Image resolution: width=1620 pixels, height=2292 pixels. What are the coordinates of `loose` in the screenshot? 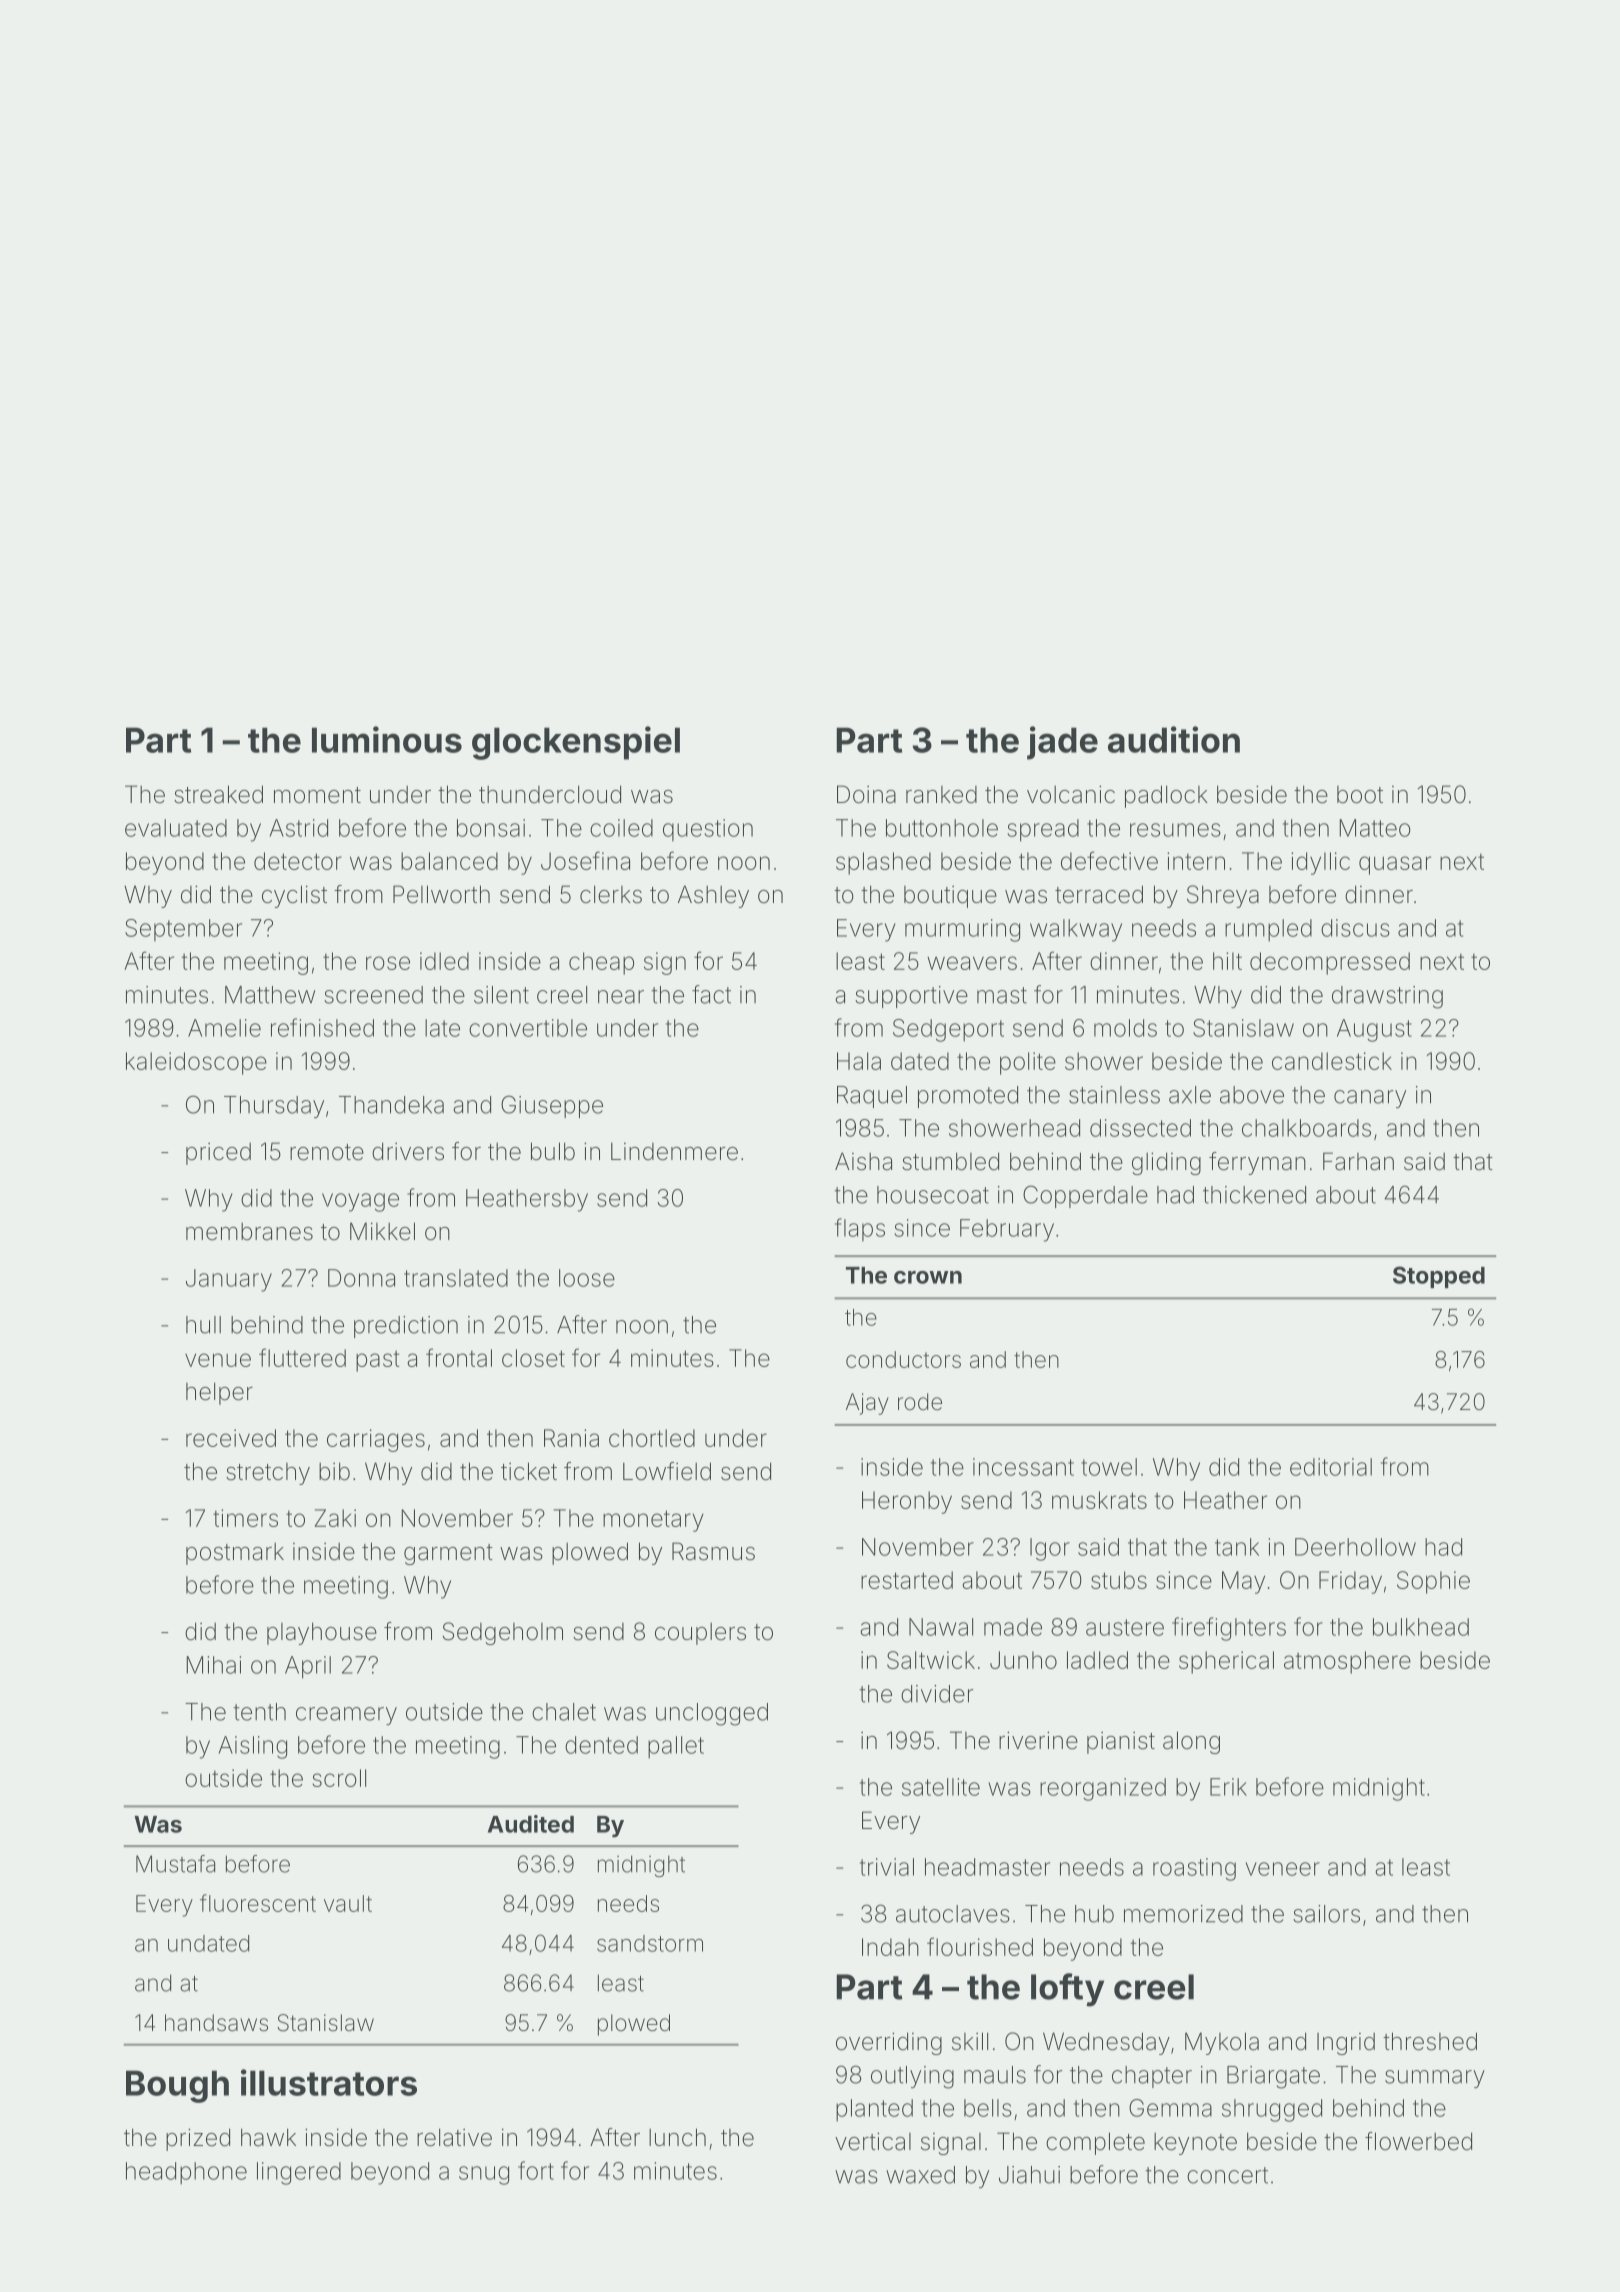 It's located at (587, 1278).
